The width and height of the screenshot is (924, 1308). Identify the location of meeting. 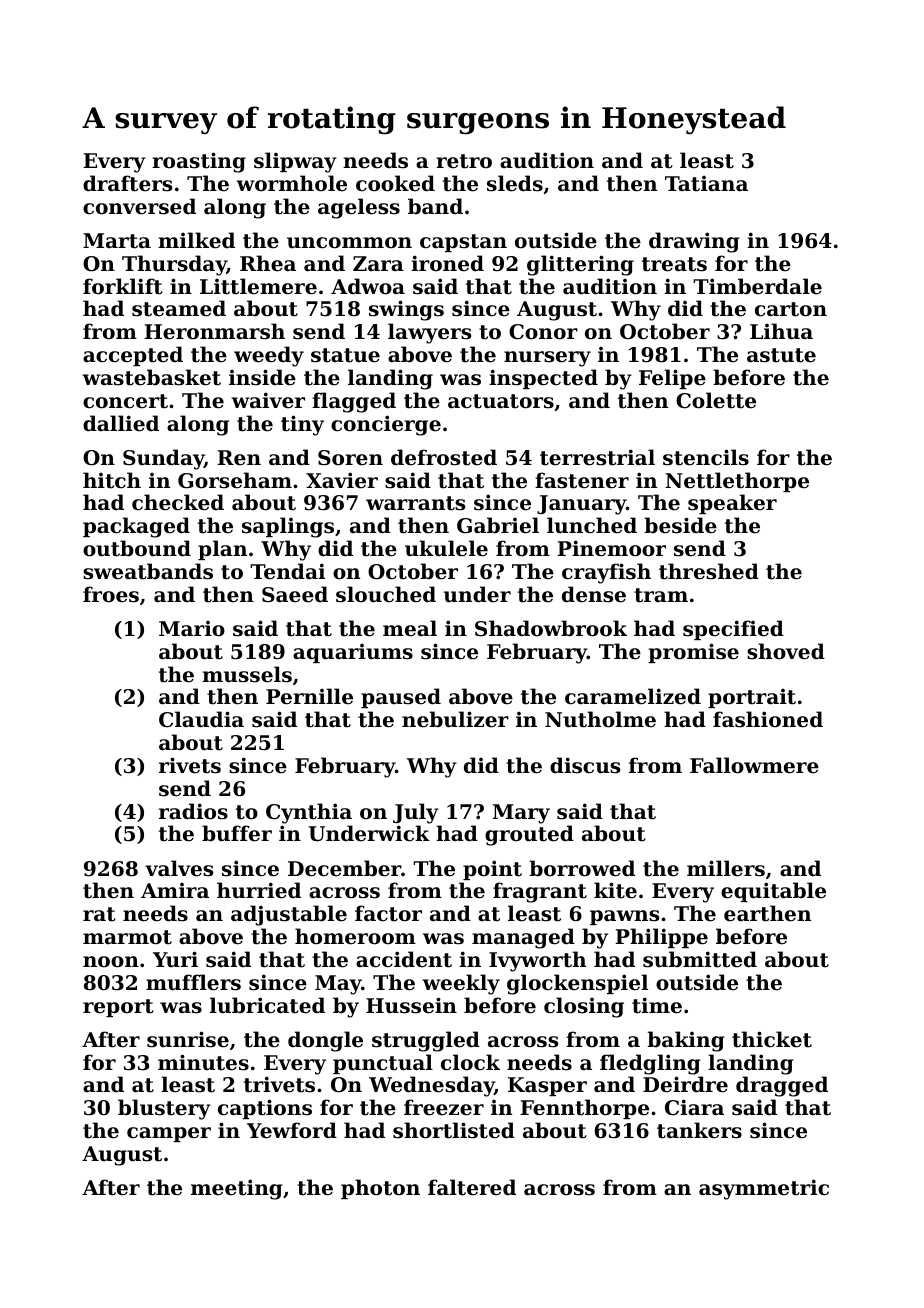
(237, 1189).
